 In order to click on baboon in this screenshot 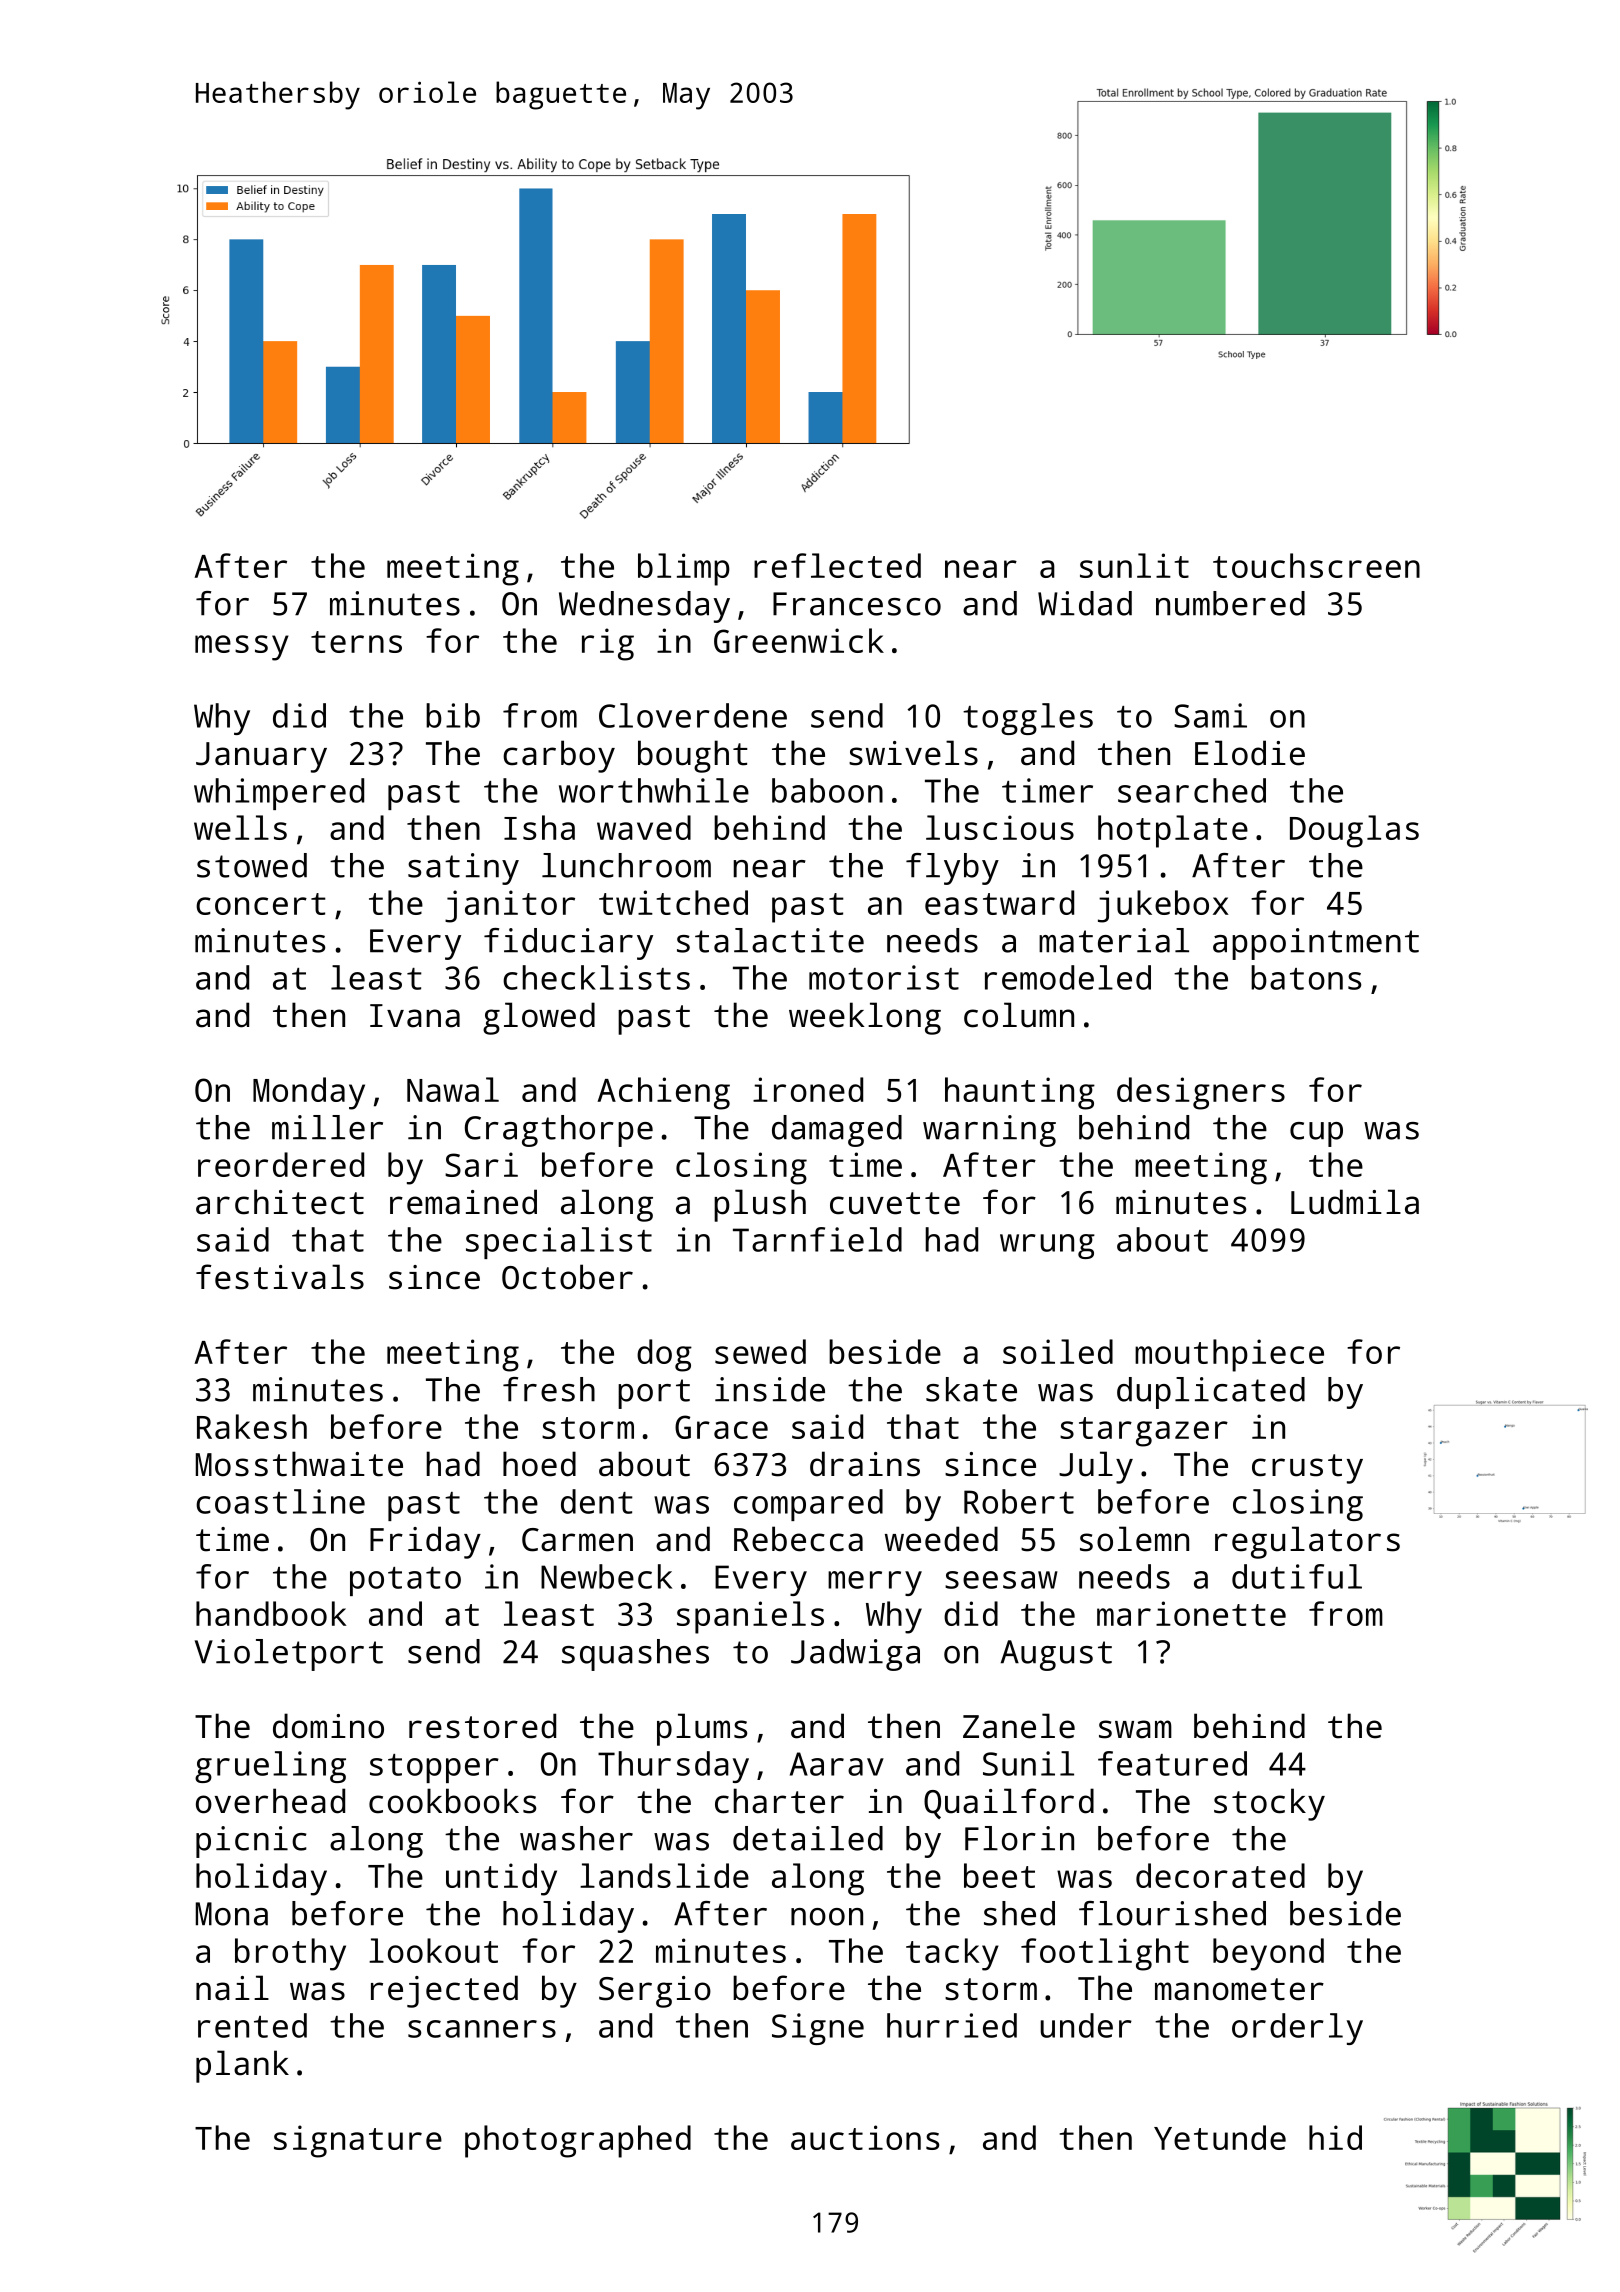, I will do `click(827, 790)`.
